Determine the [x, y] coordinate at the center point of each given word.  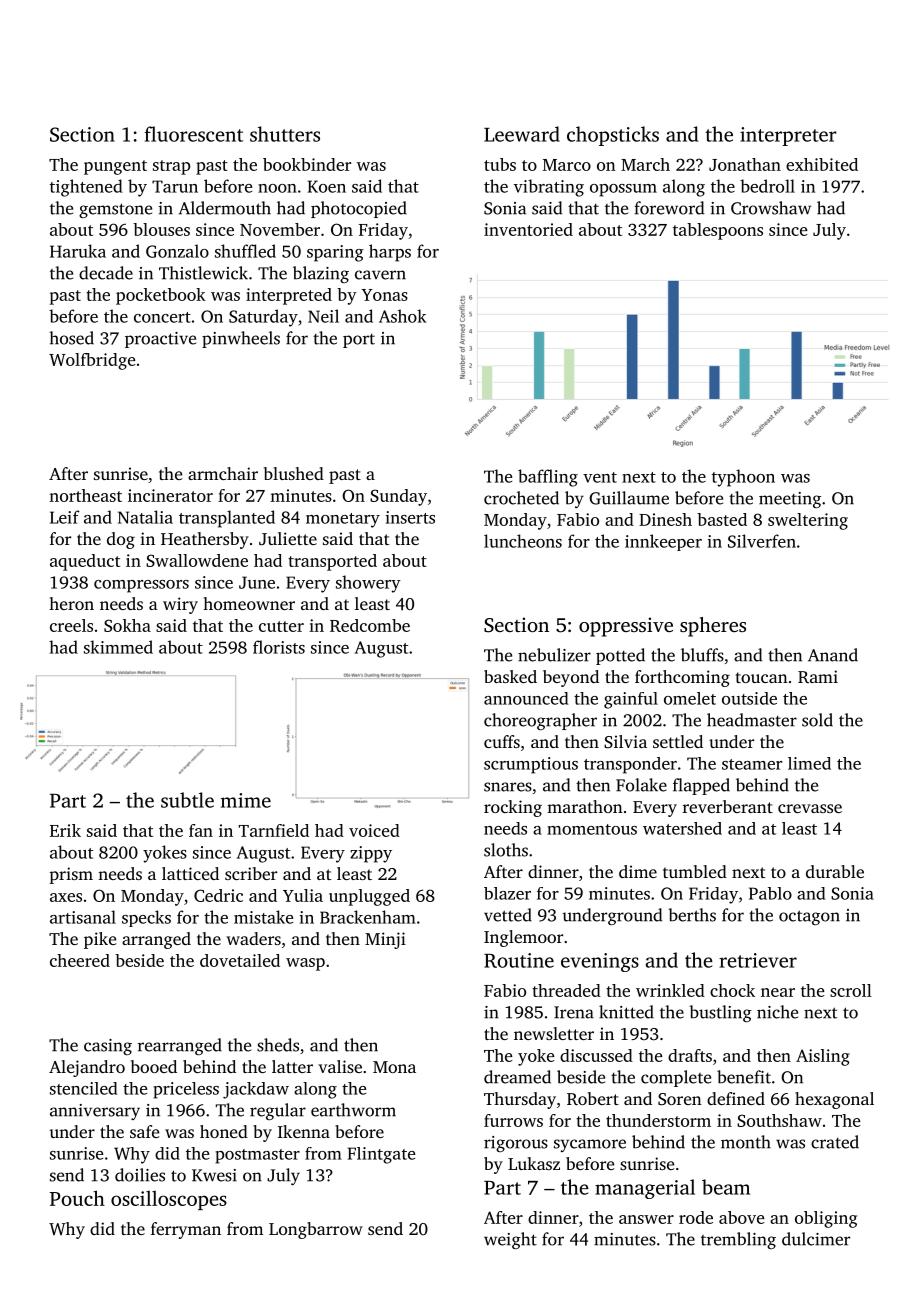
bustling [720, 1014]
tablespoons [718, 231]
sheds [278, 1045]
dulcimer [816, 1239]
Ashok [402, 316]
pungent [115, 167]
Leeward [522, 134]
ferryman [186, 1230]
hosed [71, 338]
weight [510, 1241]
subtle [187, 800]
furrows [513, 1120]
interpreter [788, 136]
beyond [571, 678]
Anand [833, 655]
